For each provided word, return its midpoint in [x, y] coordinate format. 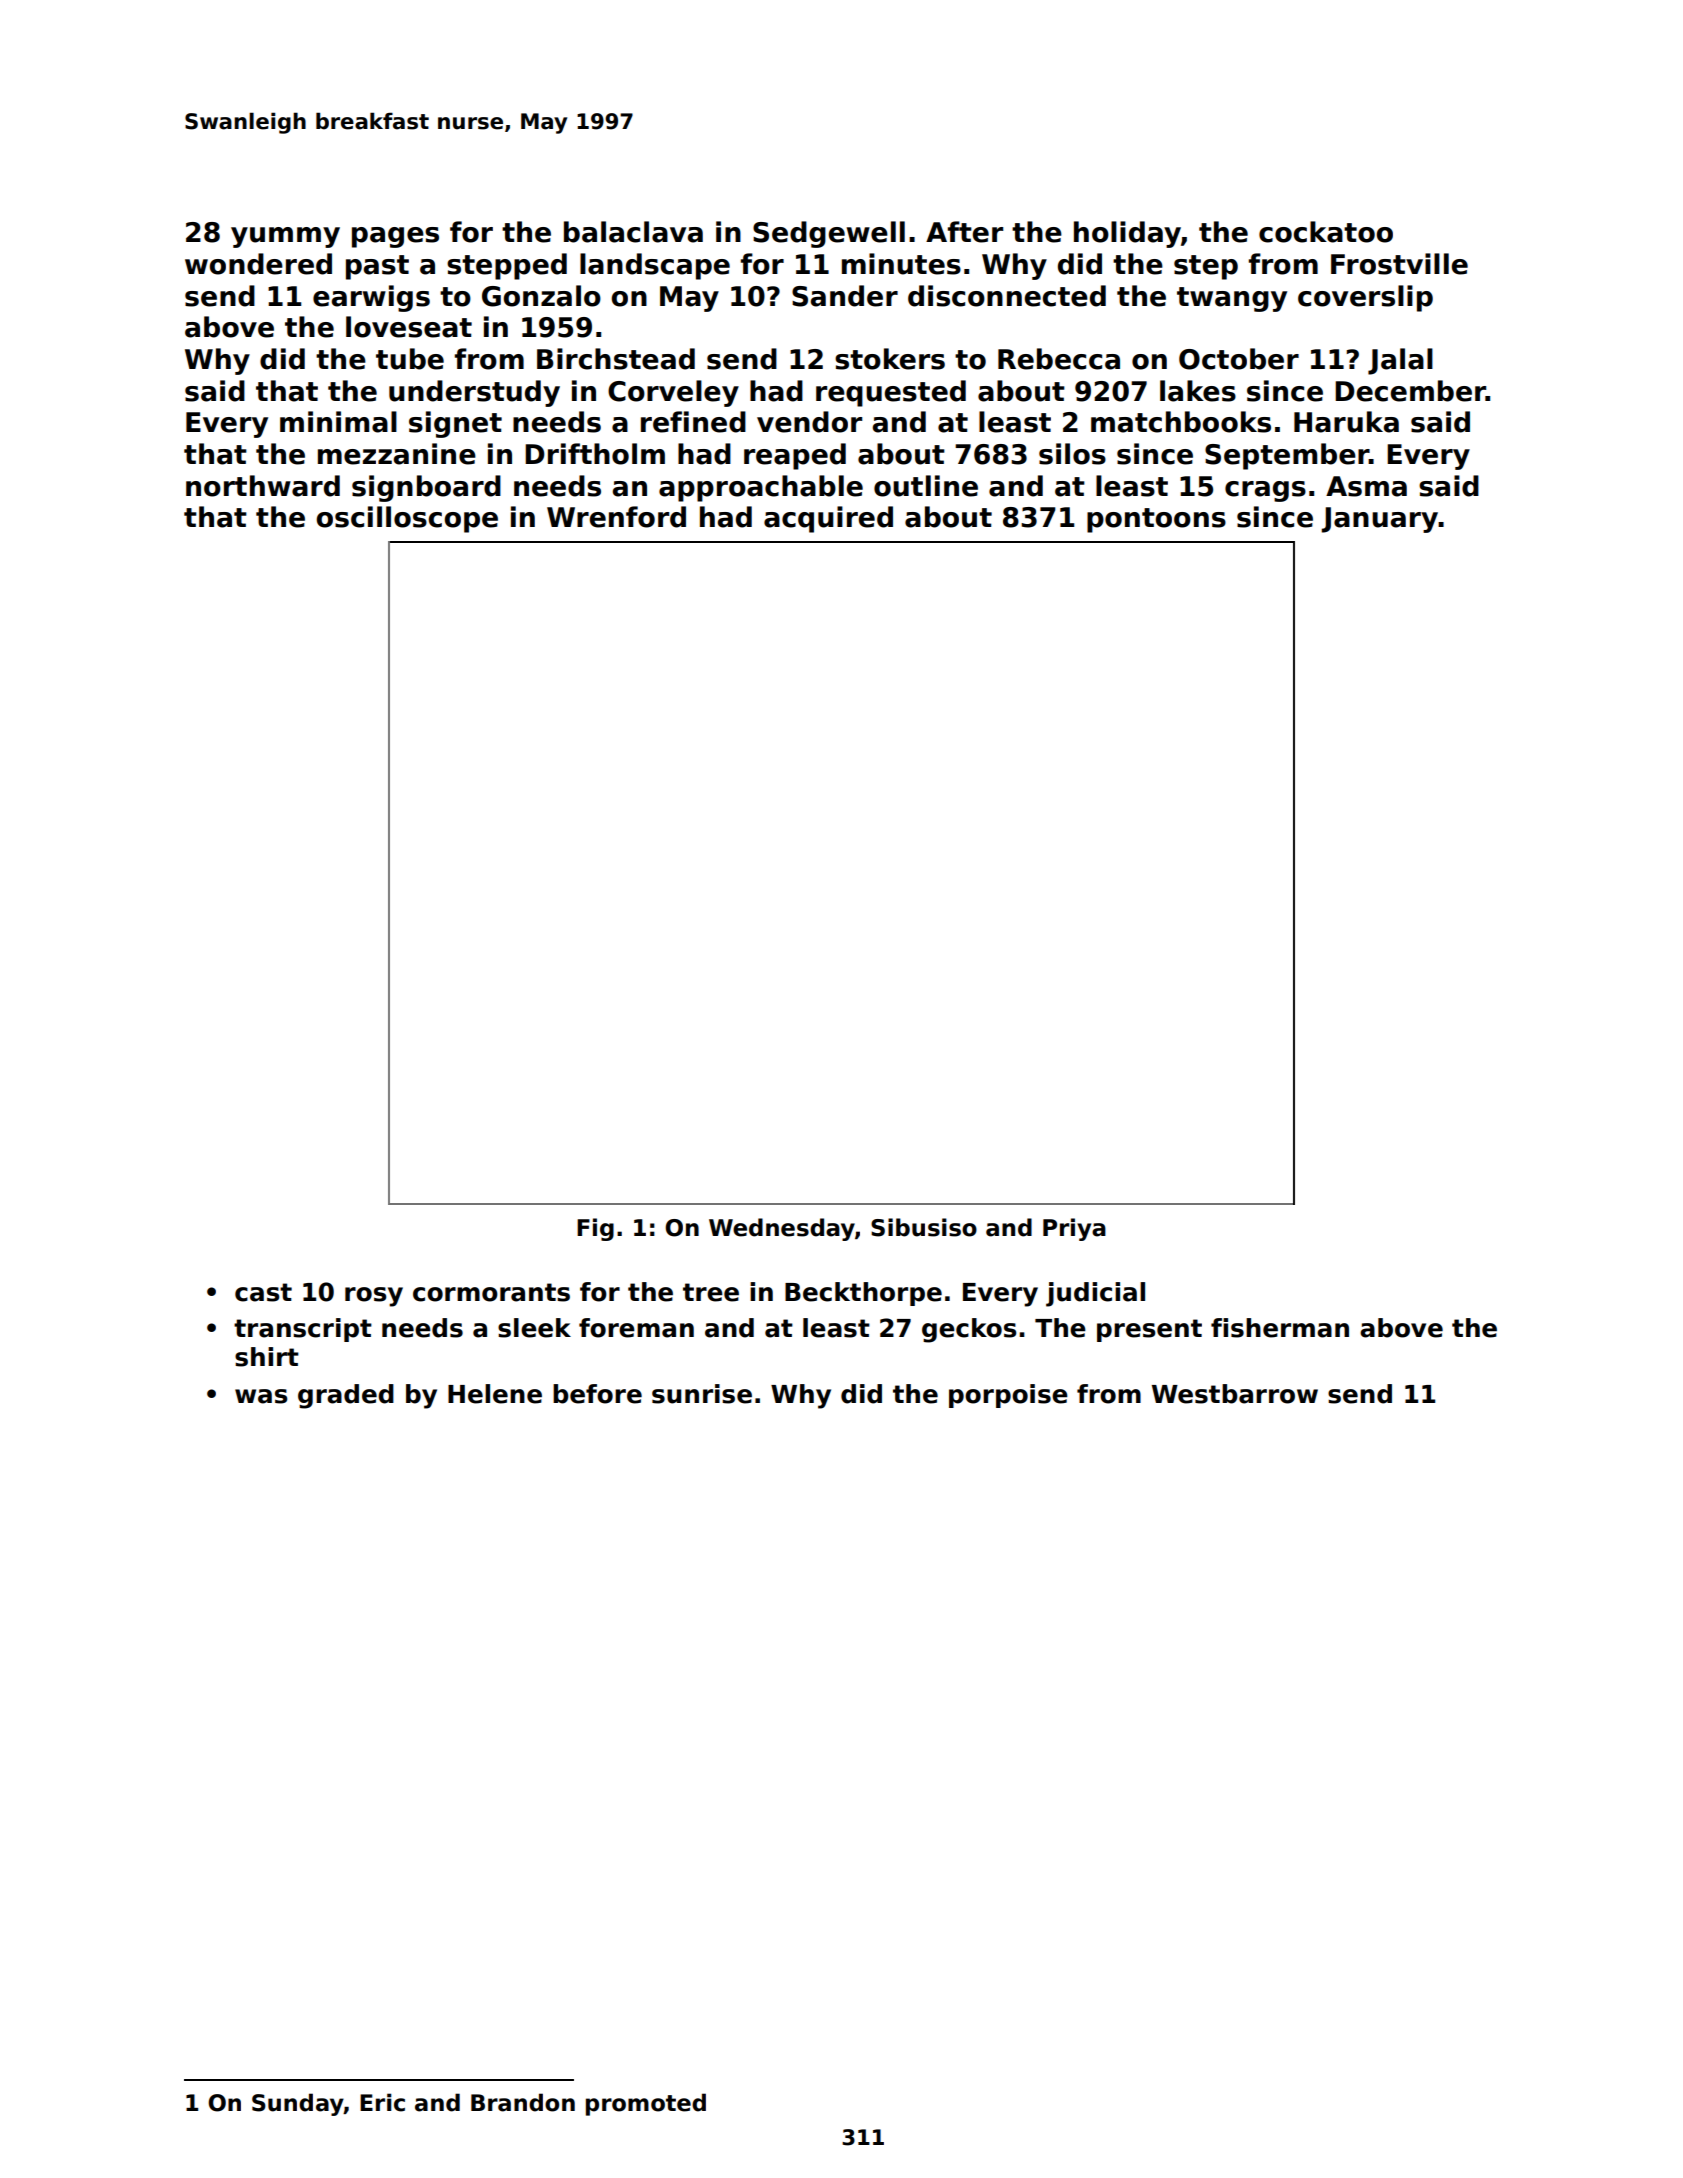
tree [711, 1292]
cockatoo [1326, 232]
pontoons [1156, 520]
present [1149, 1330]
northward [263, 486]
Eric [382, 2102]
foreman [636, 1328]
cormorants [491, 1292]
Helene [495, 1394]
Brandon [523, 2102]
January [1379, 520]
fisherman [1280, 1328]
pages [395, 237]
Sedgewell [829, 234]
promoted [646, 2104]
